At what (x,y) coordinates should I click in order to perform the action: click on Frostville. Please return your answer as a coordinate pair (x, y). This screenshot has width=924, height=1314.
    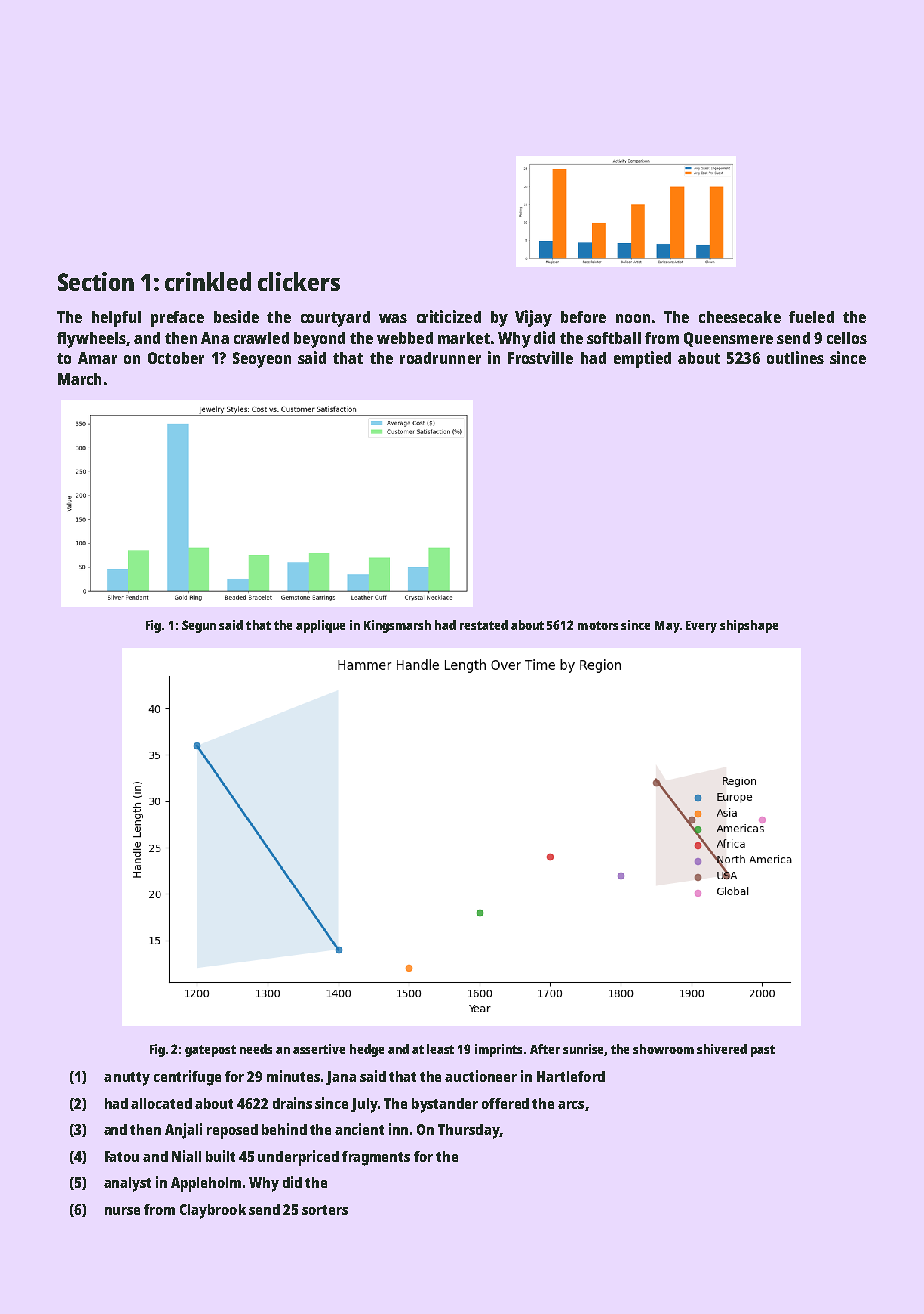
    Looking at the image, I should click on (540, 357).
